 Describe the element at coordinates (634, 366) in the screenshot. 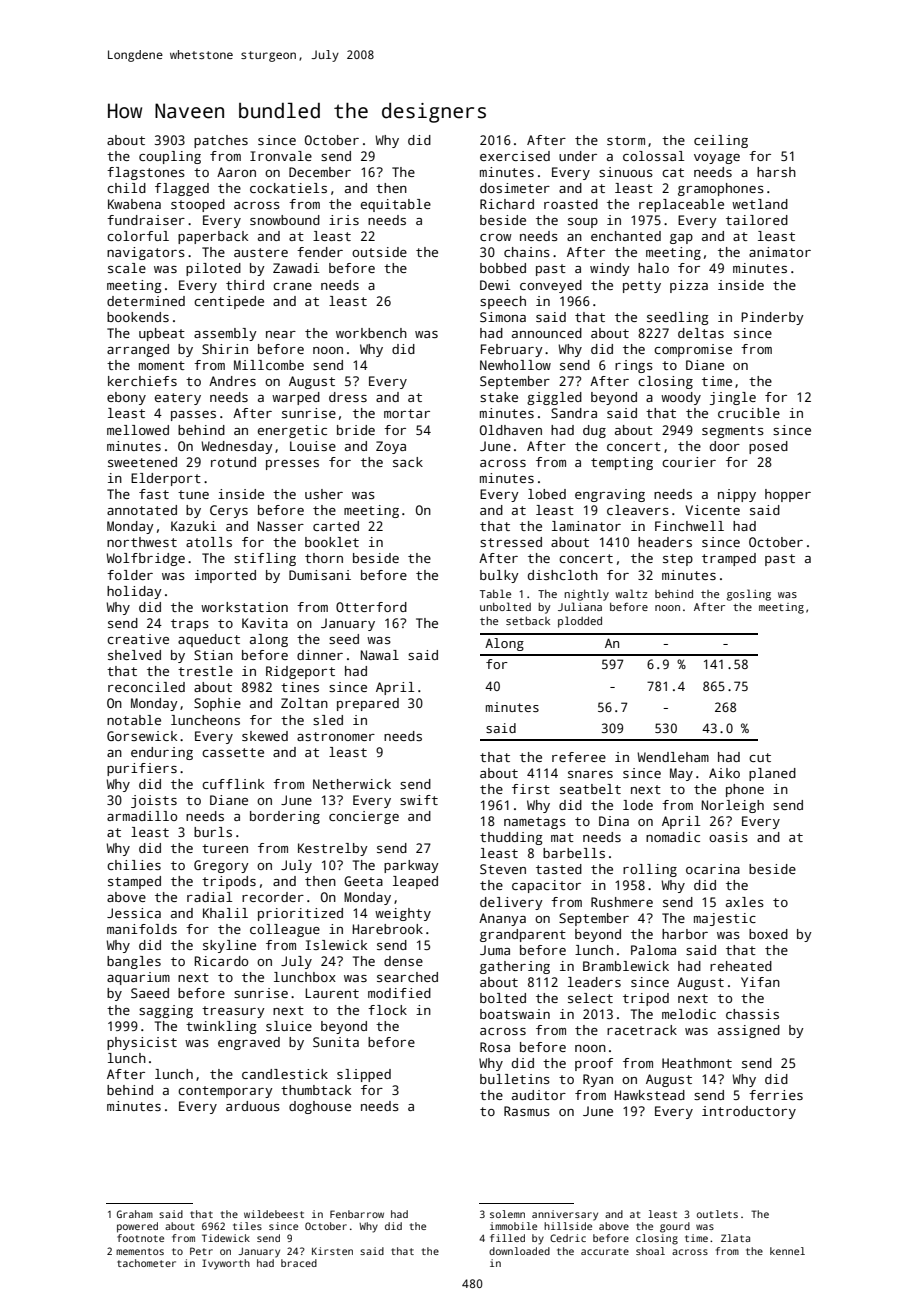

I see `rings` at that location.
